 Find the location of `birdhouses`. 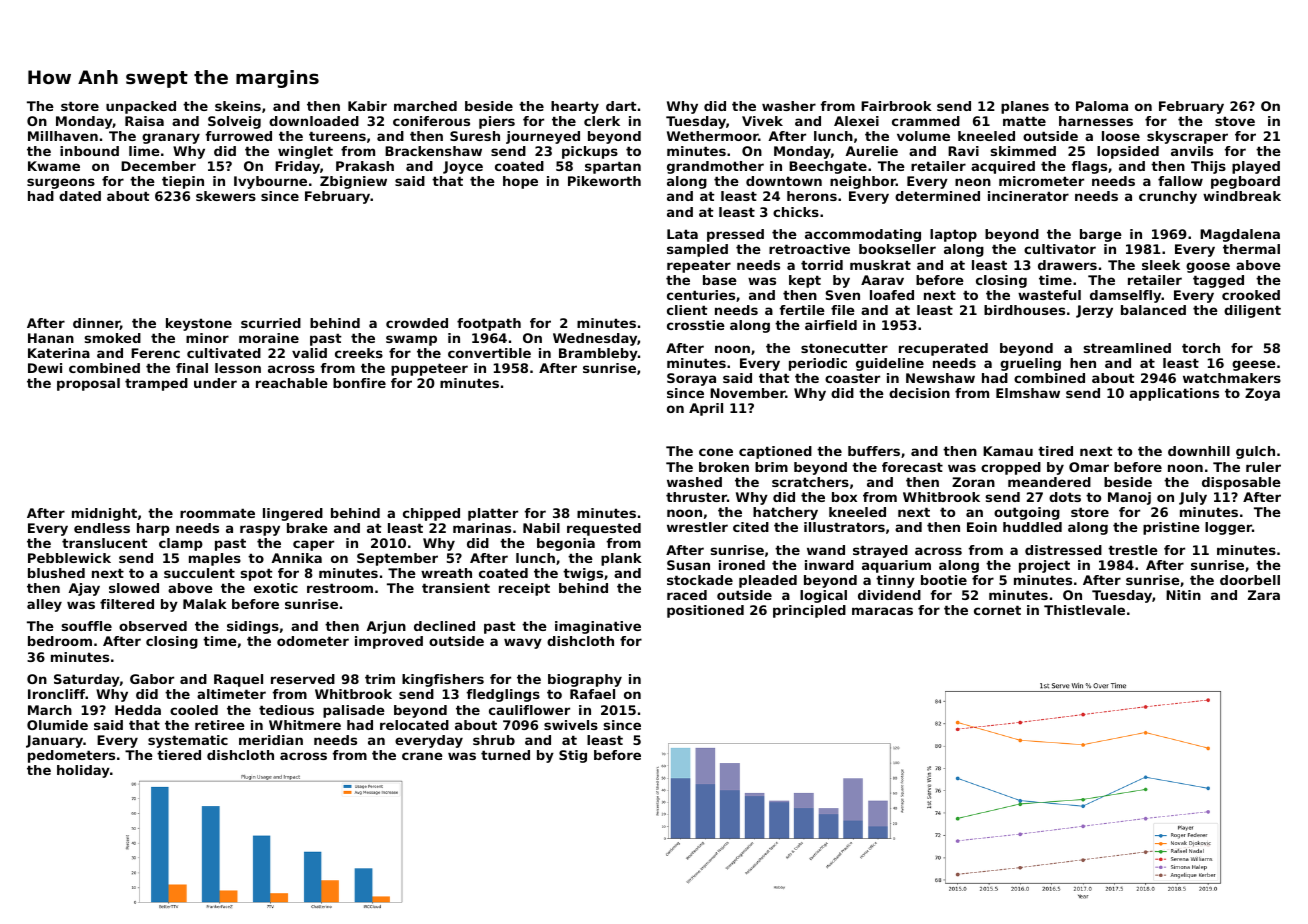

birdhouses is located at coordinates (1024, 310).
